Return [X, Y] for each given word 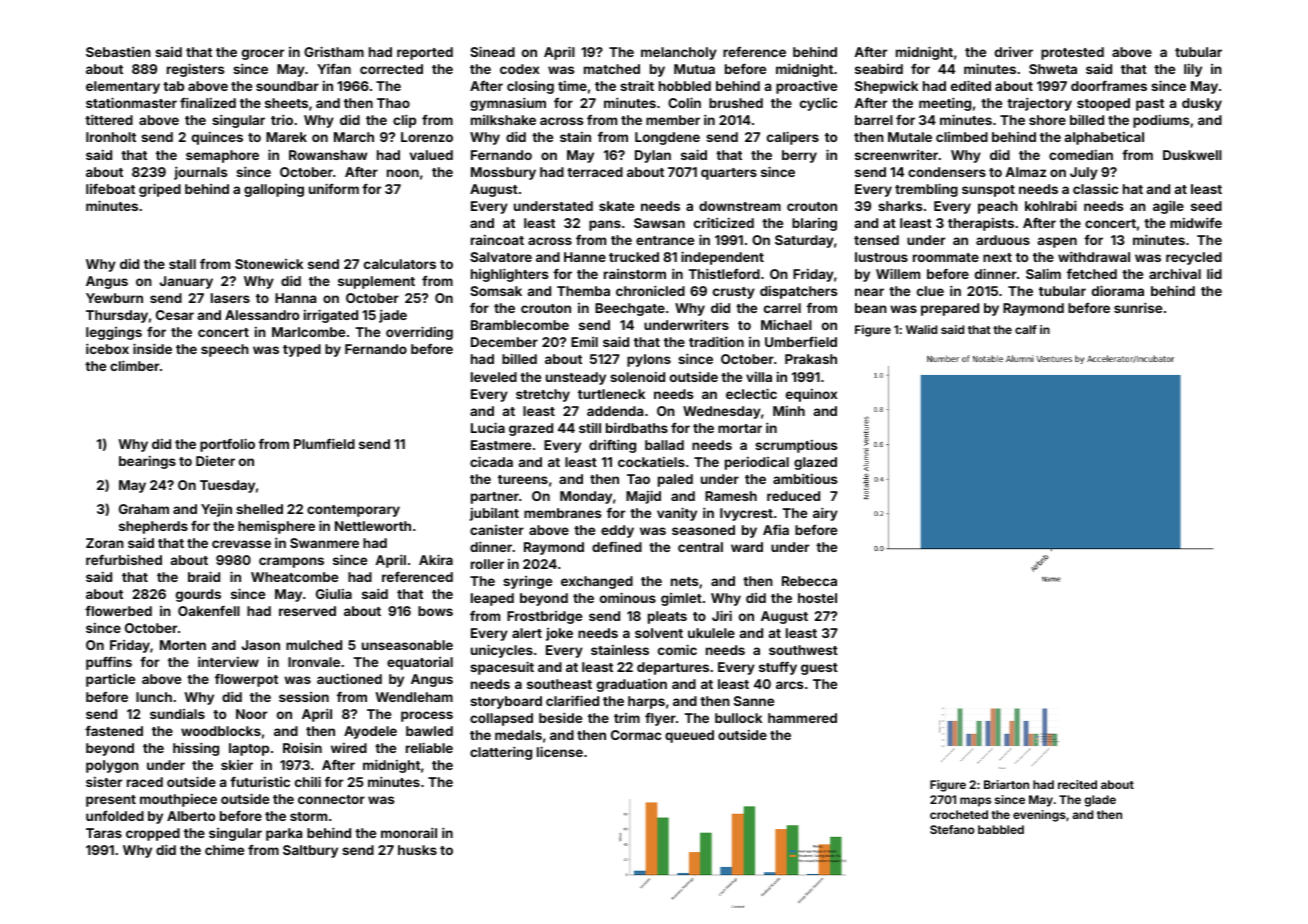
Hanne [585, 257]
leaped [492, 599]
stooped [1103, 104]
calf [1026, 329]
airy [825, 514]
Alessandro [262, 315]
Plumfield [324, 443]
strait [637, 85]
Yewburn [114, 298]
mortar [740, 428]
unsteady [576, 378]
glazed [815, 463]
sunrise [1138, 307]
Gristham [334, 51]
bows [435, 611]
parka [284, 834]
